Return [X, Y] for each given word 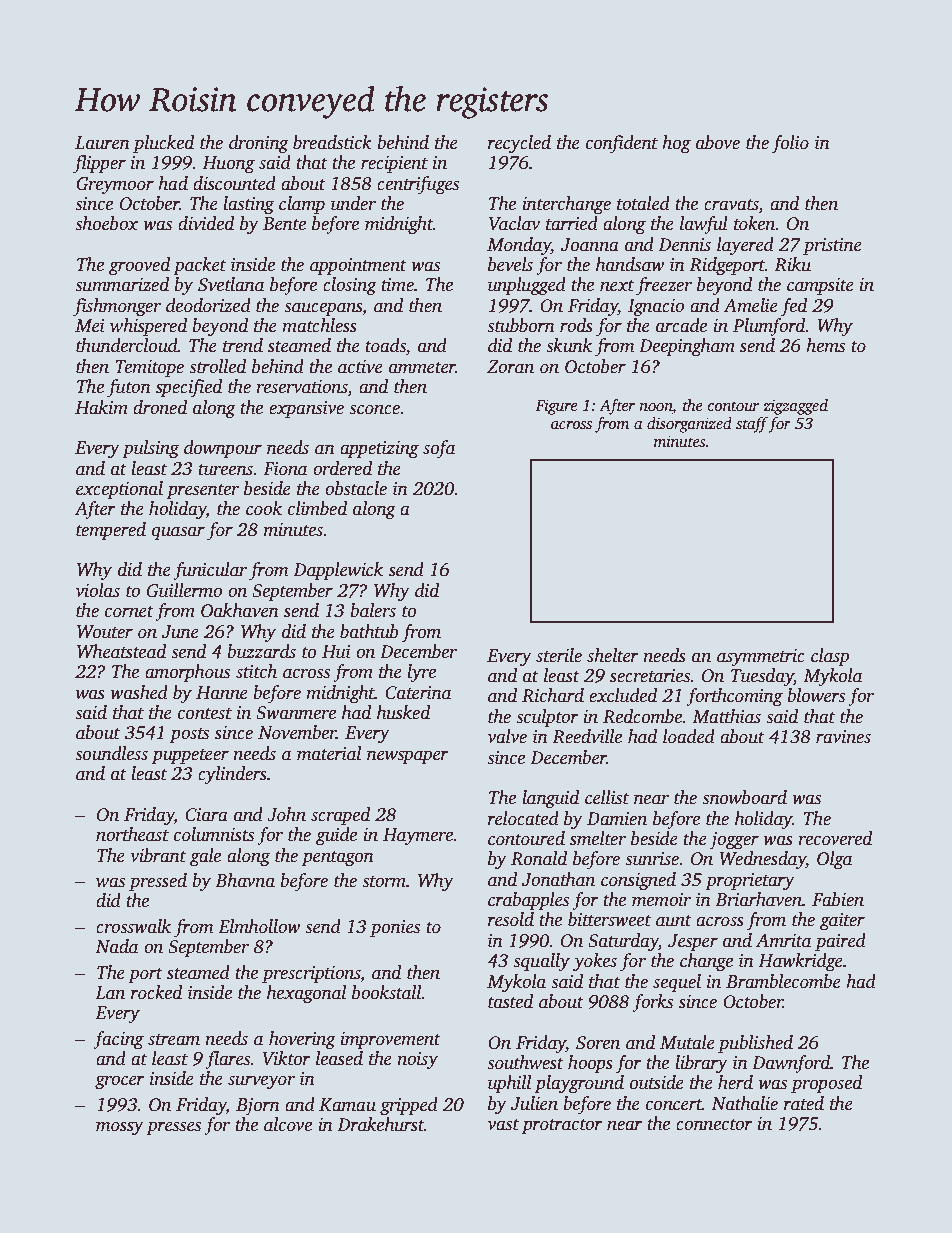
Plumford [769, 327]
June [180, 632]
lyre [421, 673]
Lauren [102, 143]
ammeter [422, 368]
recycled [519, 144]
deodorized [208, 305]
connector [714, 1125]
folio [790, 144]
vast [503, 1125]
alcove [288, 1124]
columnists [214, 834]
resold [511, 919]
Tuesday [762, 677]
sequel [677, 983]
